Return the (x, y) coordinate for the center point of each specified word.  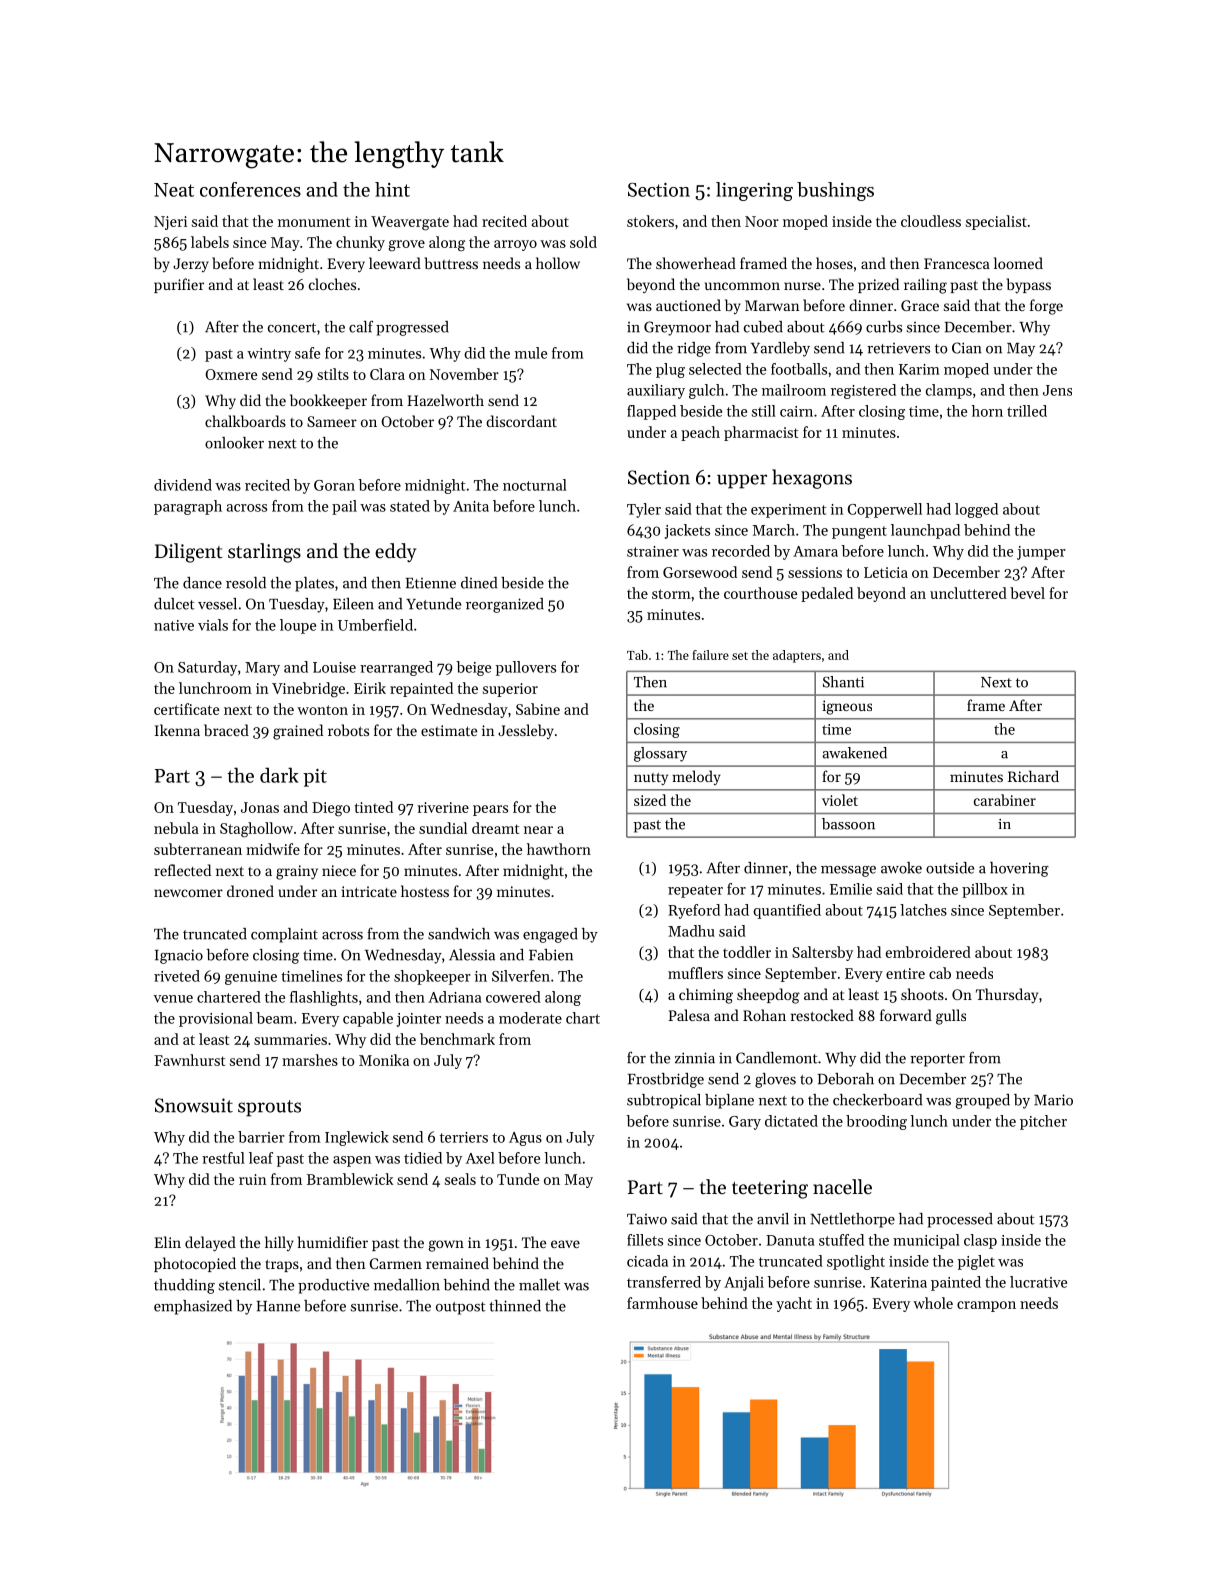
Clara (387, 374)
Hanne (278, 1306)
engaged (550, 935)
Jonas (260, 807)
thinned (515, 1306)
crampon (986, 1306)
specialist (996, 222)
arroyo (515, 245)
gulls (951, 1017)
